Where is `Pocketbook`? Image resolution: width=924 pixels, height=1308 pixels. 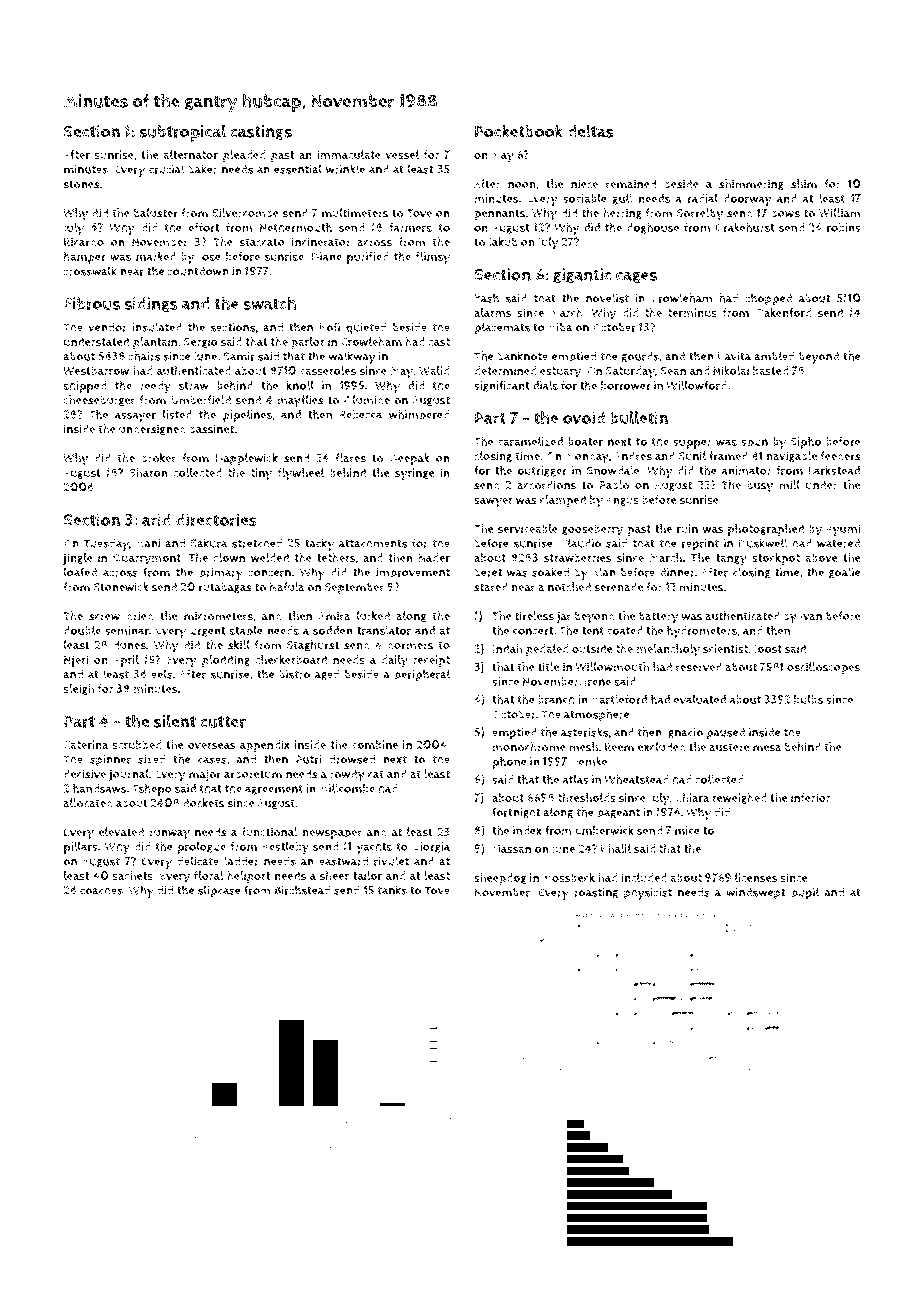 Pocketbook is located at coordinates (519, 131).
